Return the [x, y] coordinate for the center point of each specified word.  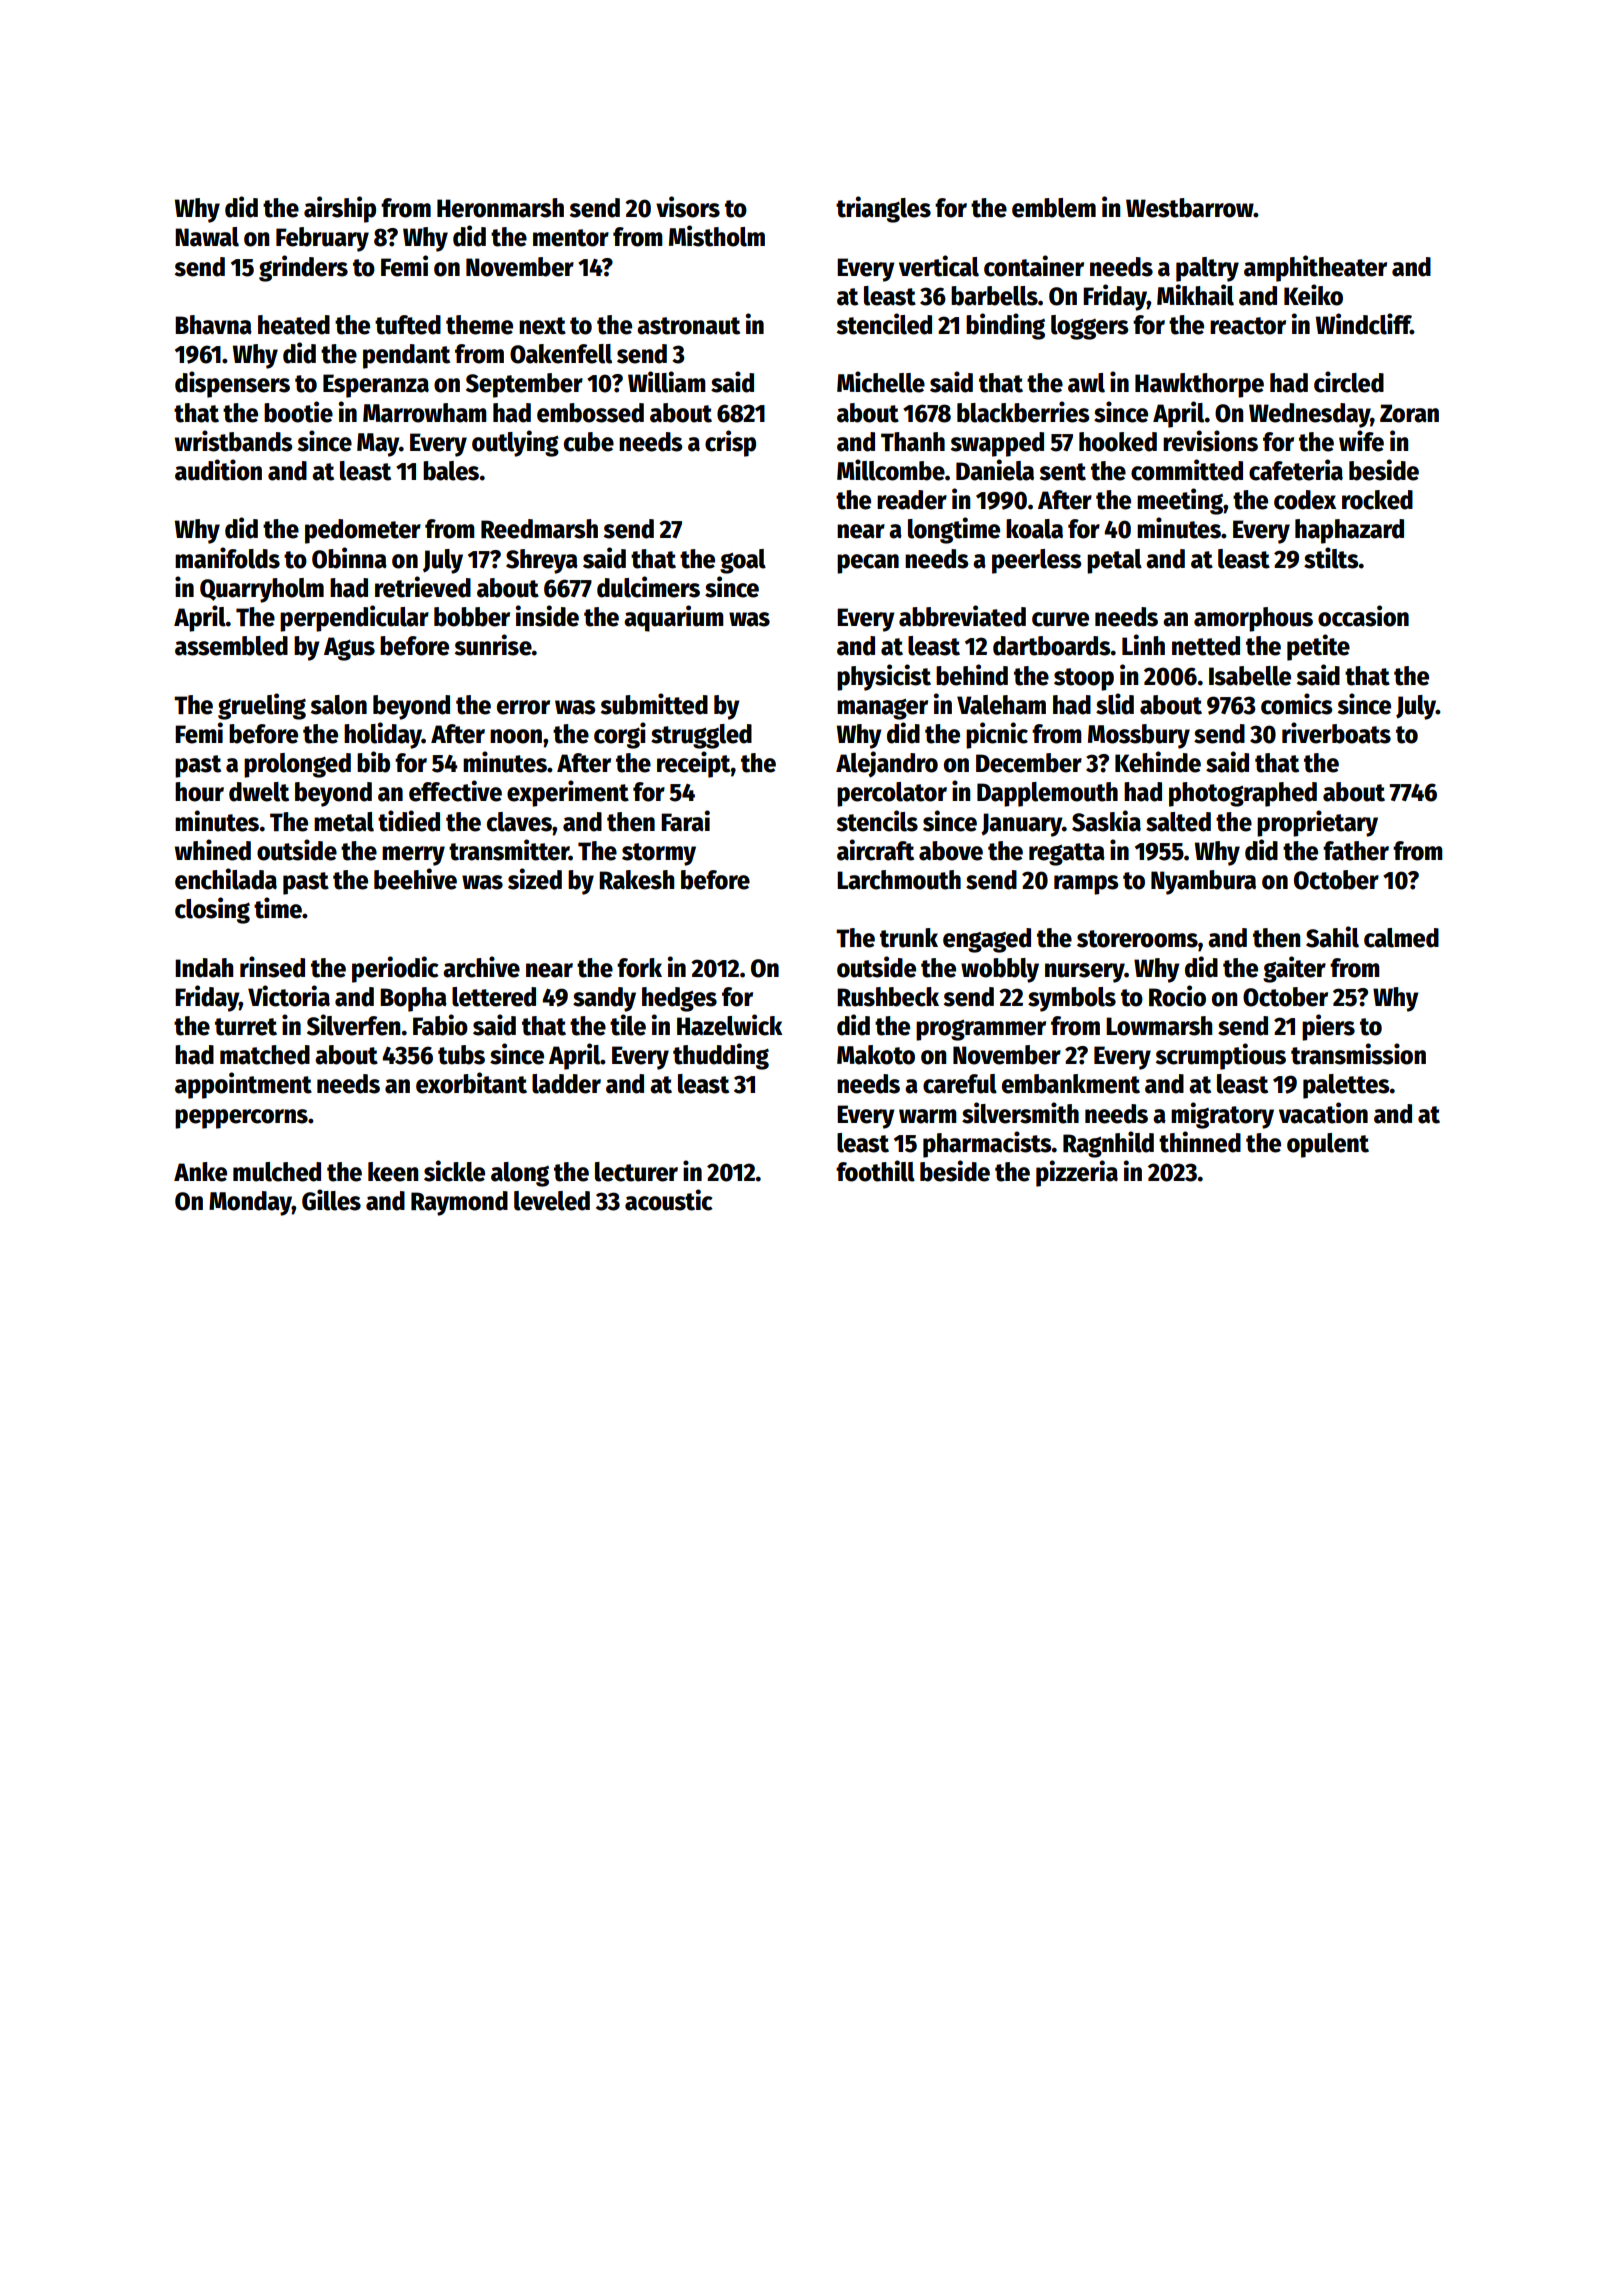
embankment [1071, 1084]
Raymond [459, 1203]
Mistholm [717, 236]
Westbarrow [1190, 208]
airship [340, 209]
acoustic [669, 1200]
